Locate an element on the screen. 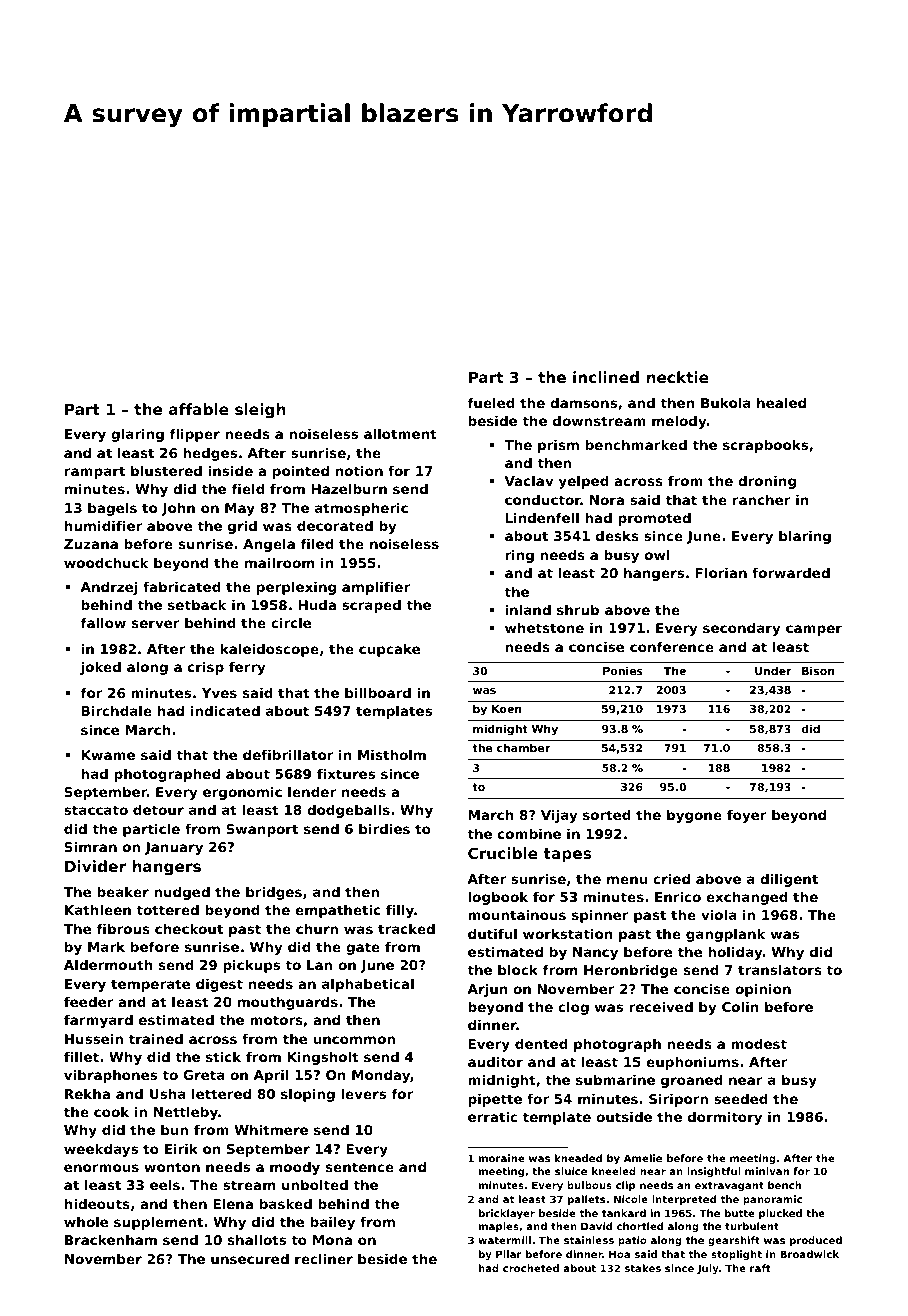  holiday is located at coordinates (735, 953).
